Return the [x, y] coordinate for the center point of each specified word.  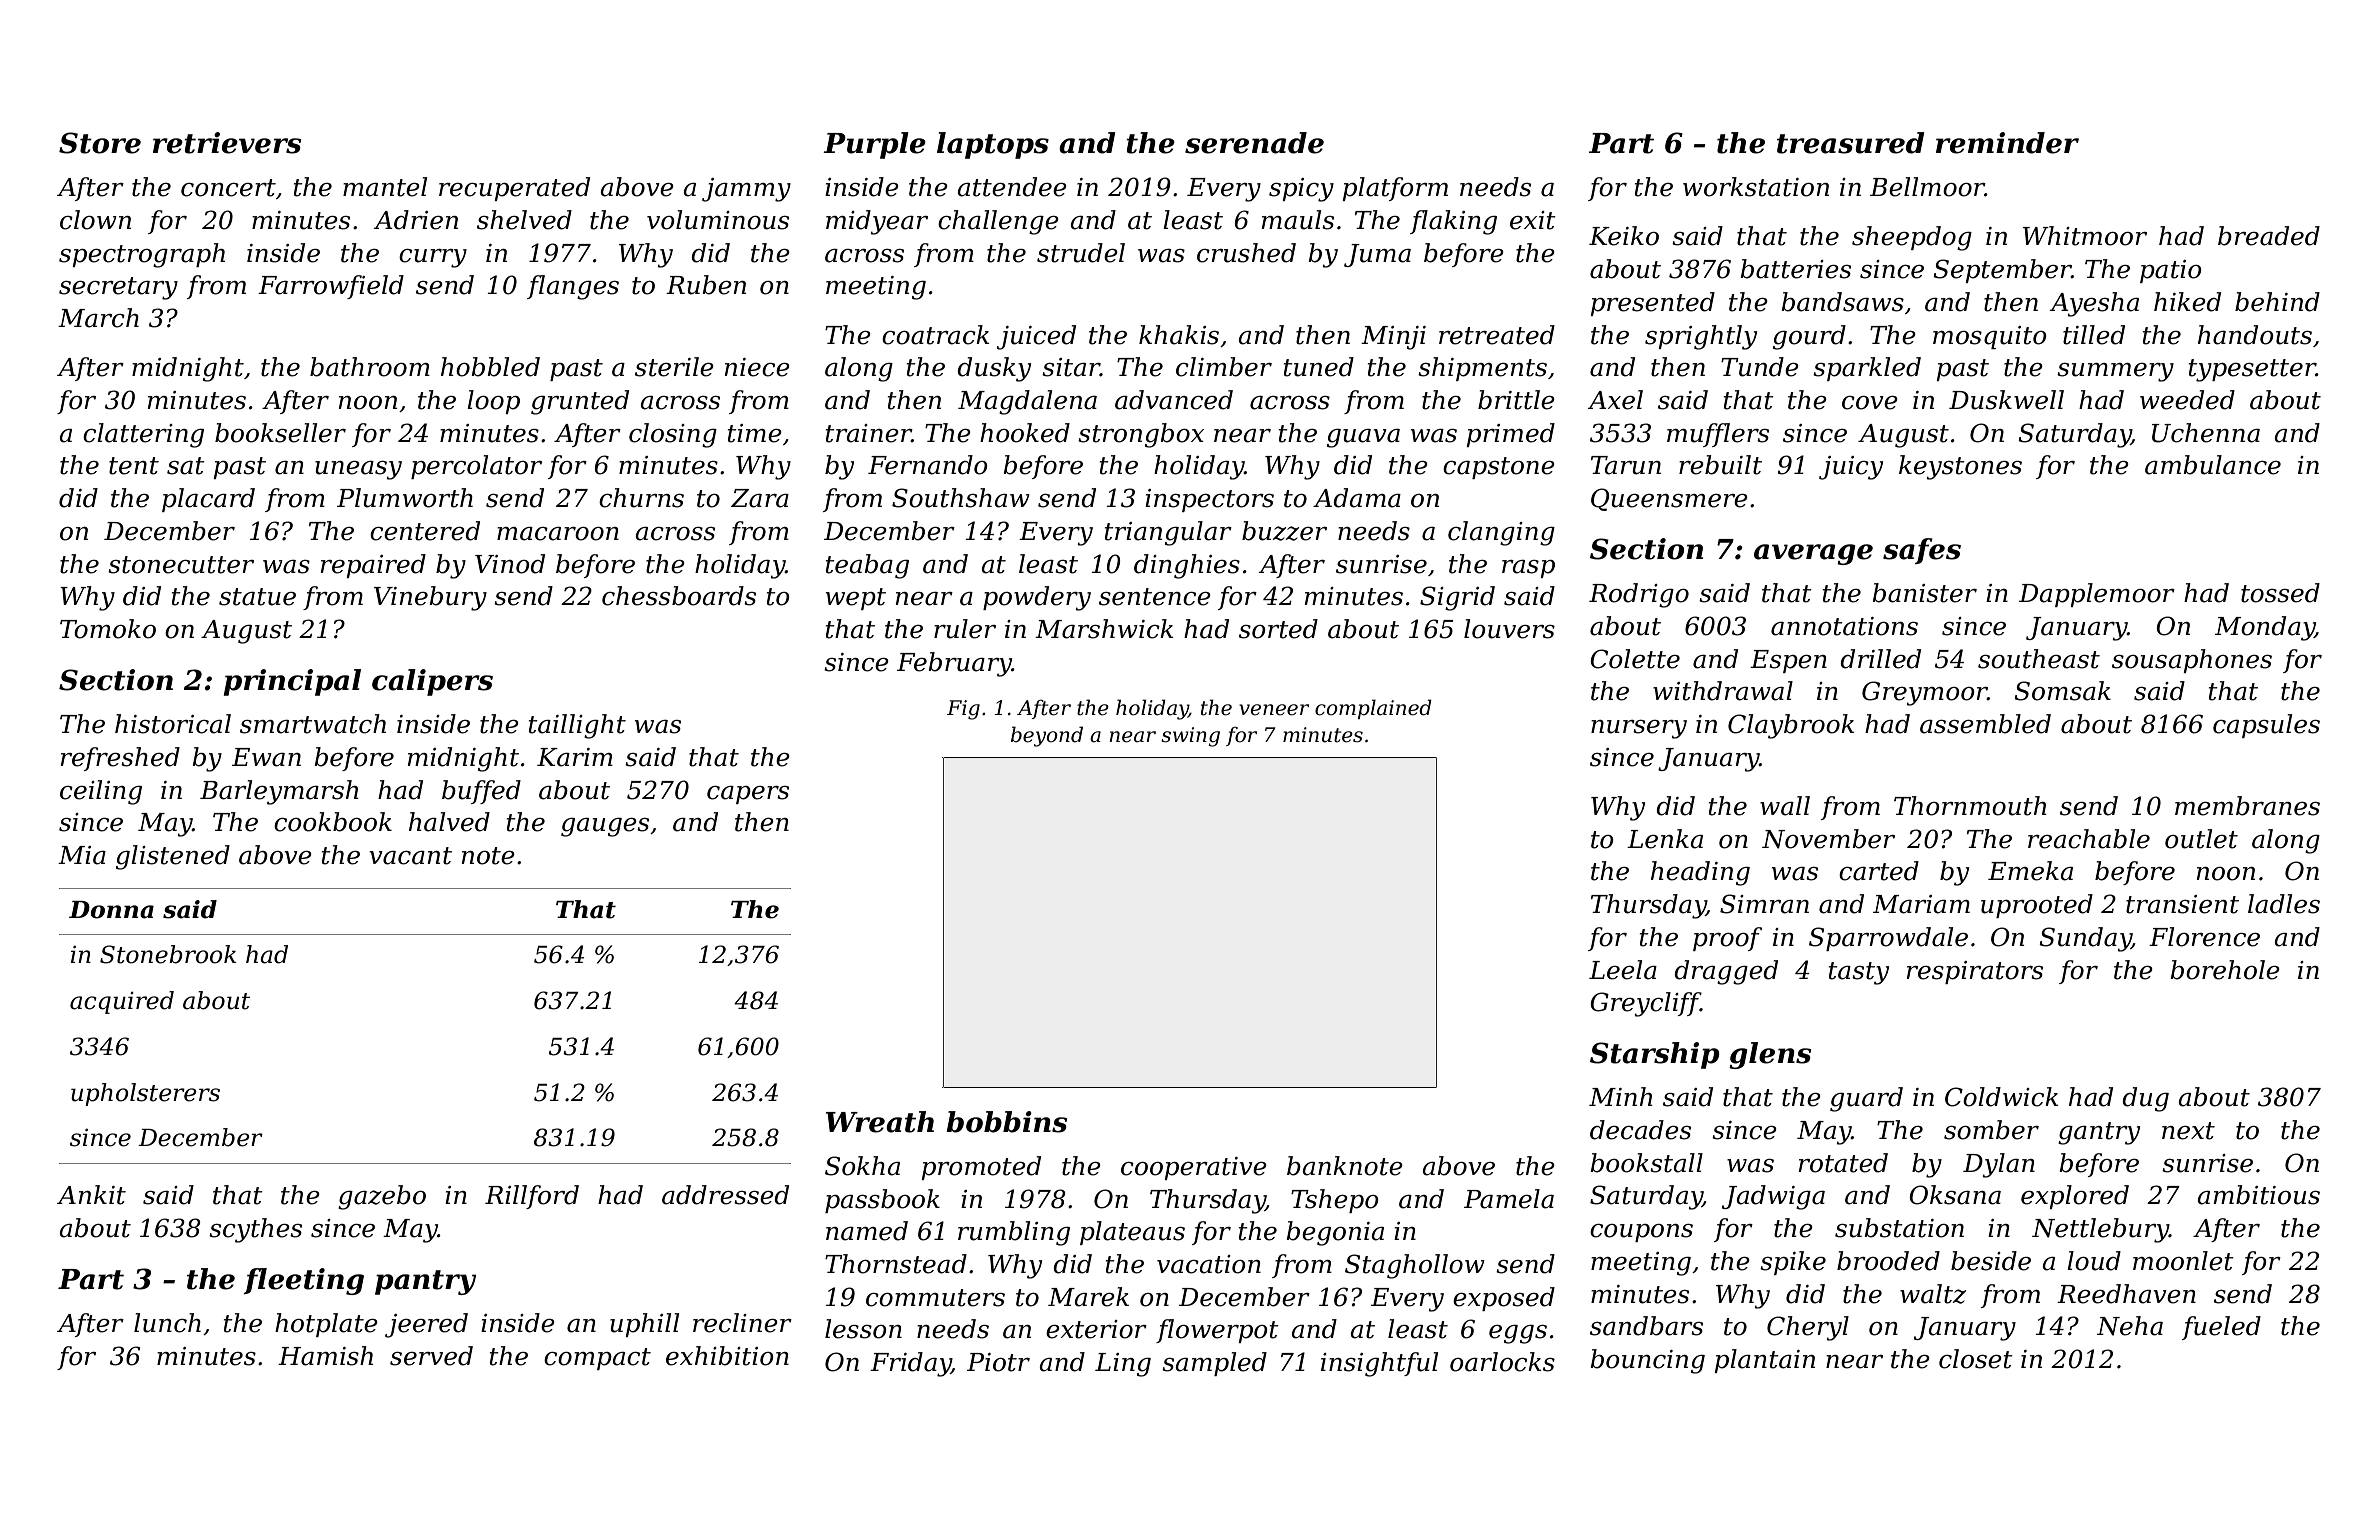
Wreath [880, 1122]
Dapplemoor [2097, 595]
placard [208, 500]
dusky [994, 369]
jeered [426, 1325]
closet [1976, 1359]
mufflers [1718, 435]
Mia [82, 855]
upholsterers [145, 1094]
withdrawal [1723, 691]
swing [1190, 737]
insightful [1379, 1364]
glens [1770, 1055]
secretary [118, 288]
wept [856, 599]
